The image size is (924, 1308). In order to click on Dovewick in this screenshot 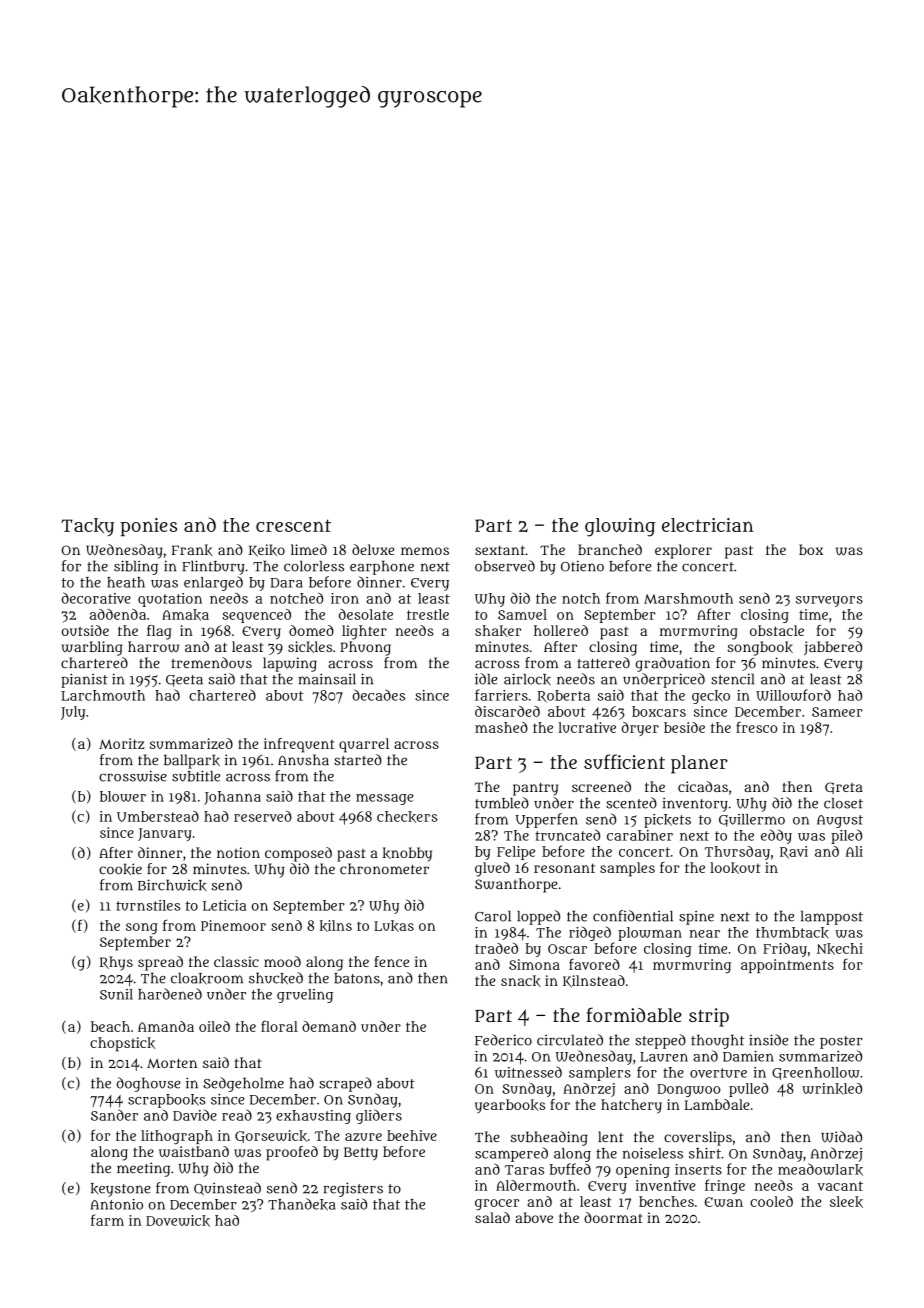, I will do `click(178, 1221)`.
